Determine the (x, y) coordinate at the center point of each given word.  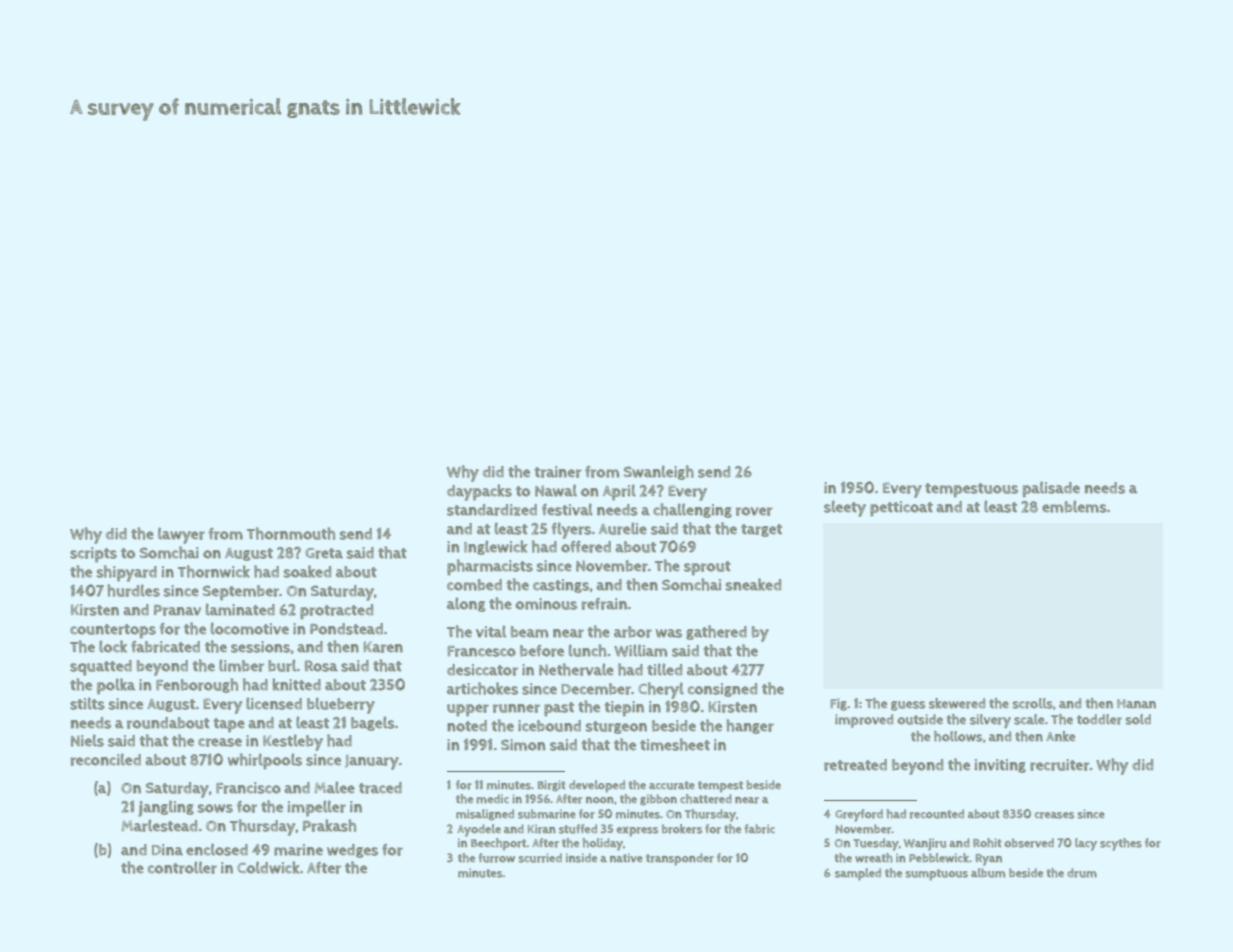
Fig (838, 704)
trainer (558, 472)
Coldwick (268, 867)
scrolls (1032, 703)
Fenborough (197, 685)
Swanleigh (659, 472)
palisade (1051, 489)
